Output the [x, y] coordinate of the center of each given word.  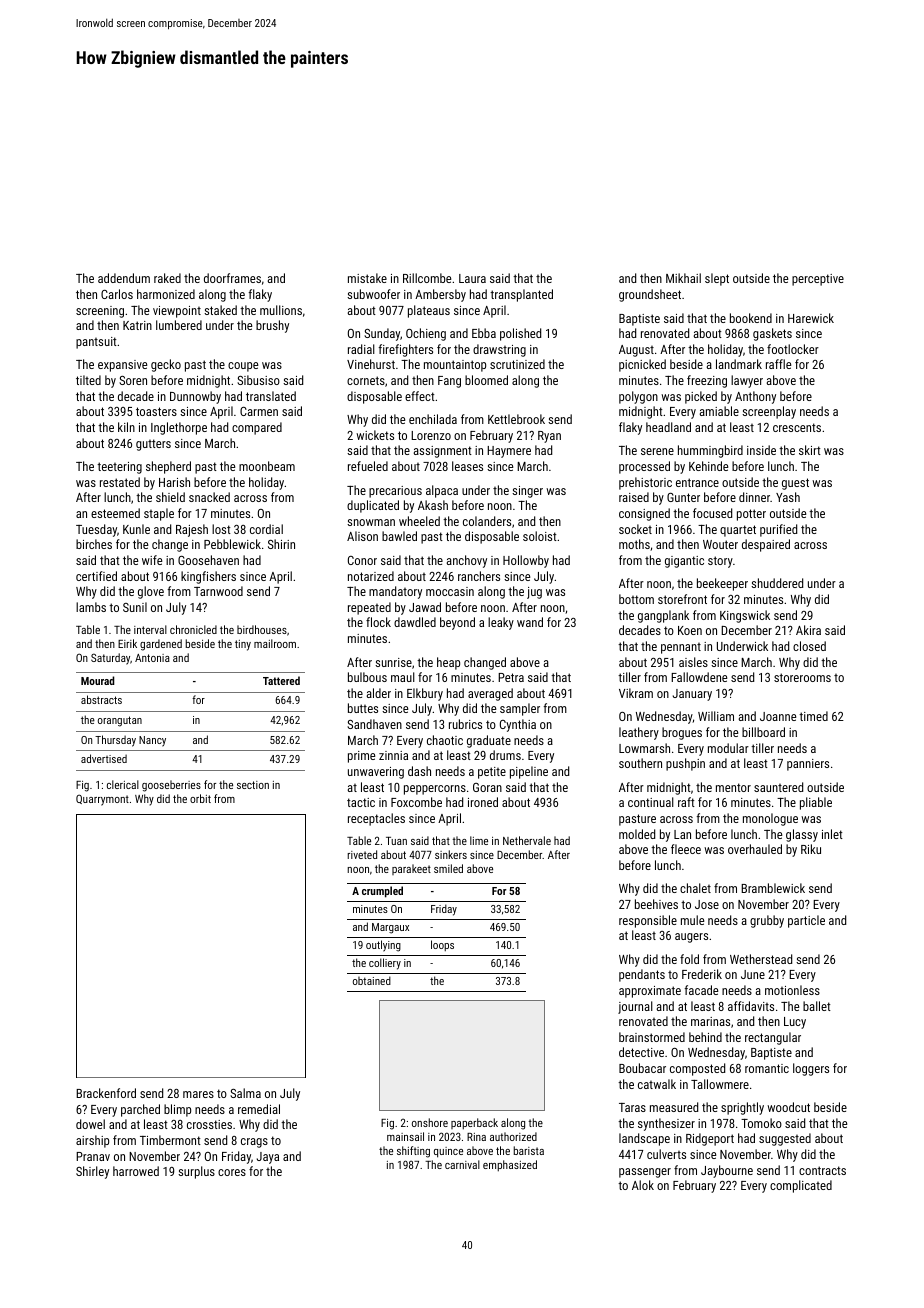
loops [442, 945]
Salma [245, 1093]
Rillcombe [427, 278]
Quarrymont [102, 800]
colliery [385, 964]
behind [705, 1037]
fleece [686, 849]
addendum [124, 278]
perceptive [818, 280]
